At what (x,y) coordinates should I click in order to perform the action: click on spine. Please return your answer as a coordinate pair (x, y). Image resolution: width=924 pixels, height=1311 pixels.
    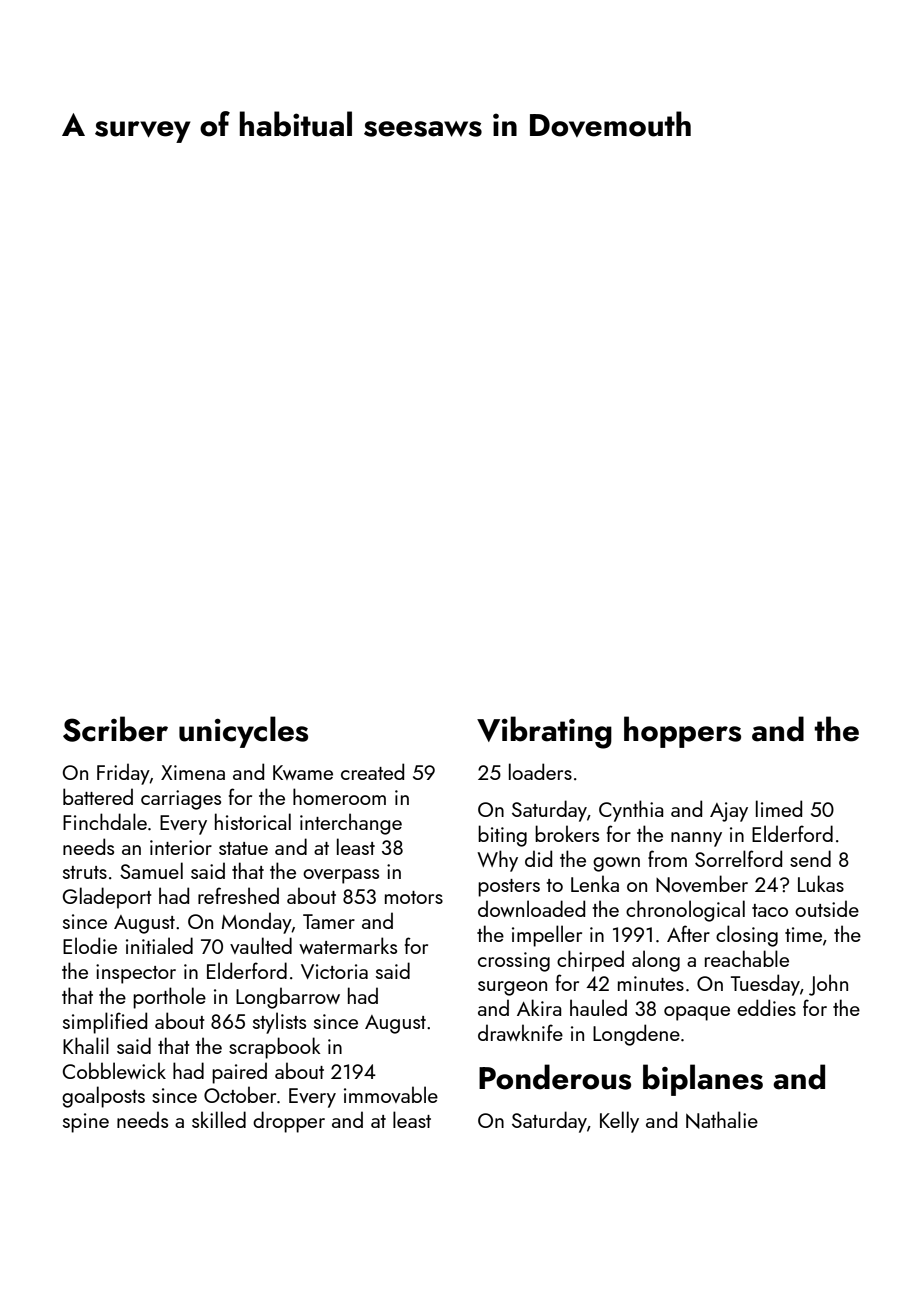
    Looking at the image, I should click on (86, 1123).
